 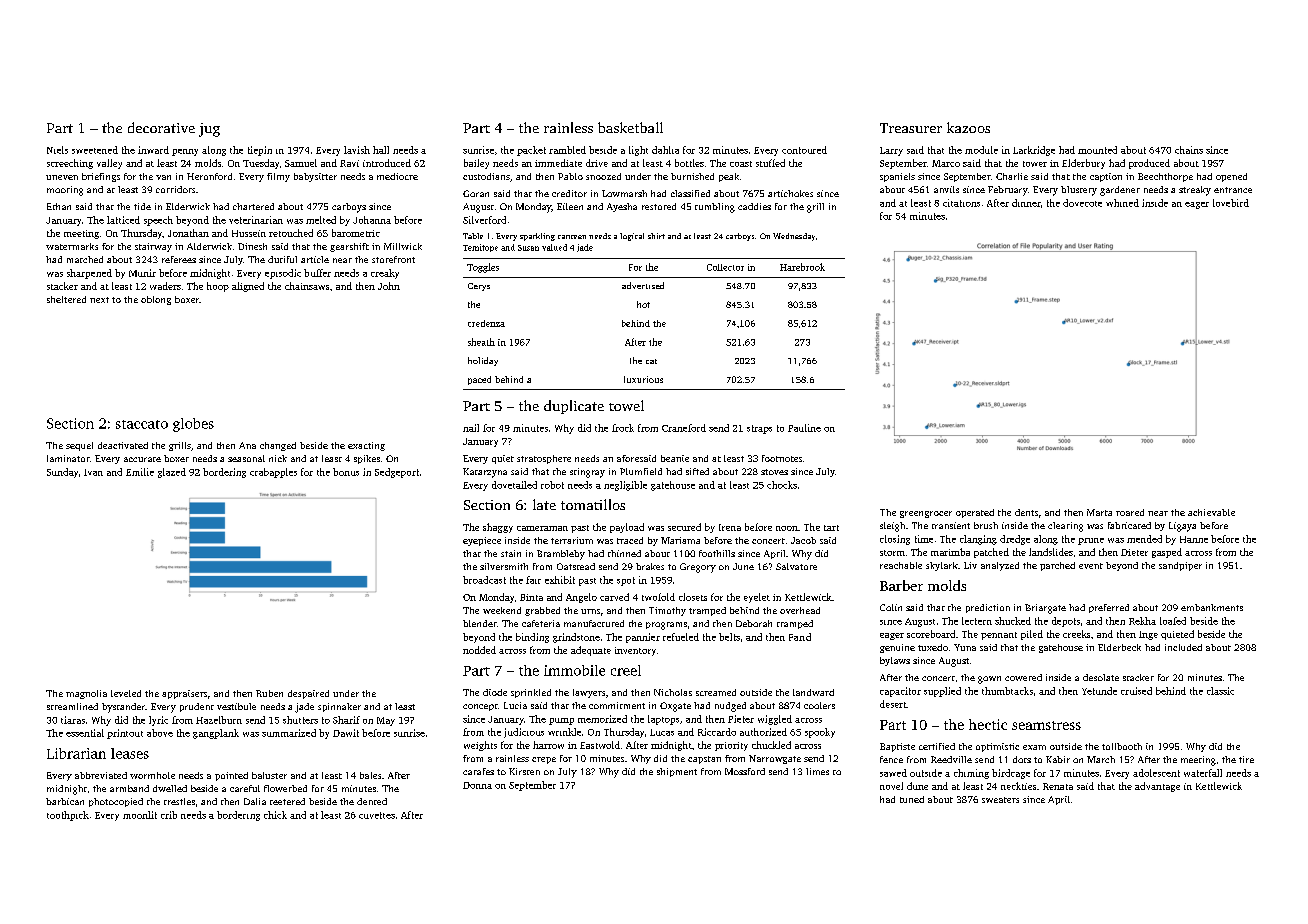 What do you see at coordinates (86, 694) in the document?
I see `magnolia` at bounding box center [86, 694].
